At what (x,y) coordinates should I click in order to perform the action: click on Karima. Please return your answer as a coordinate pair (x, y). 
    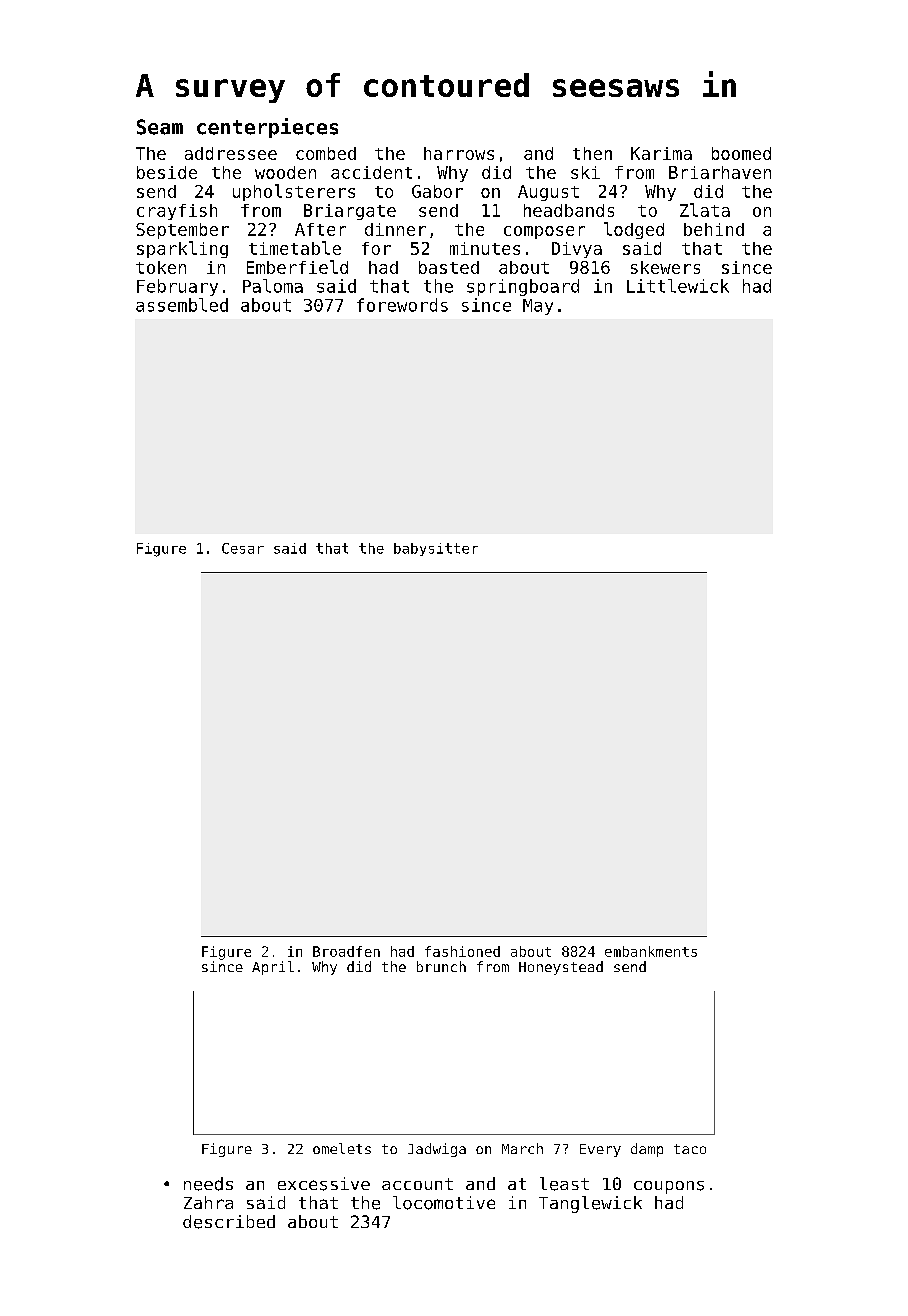
    Looking at the image, I should click on (661, 153).
